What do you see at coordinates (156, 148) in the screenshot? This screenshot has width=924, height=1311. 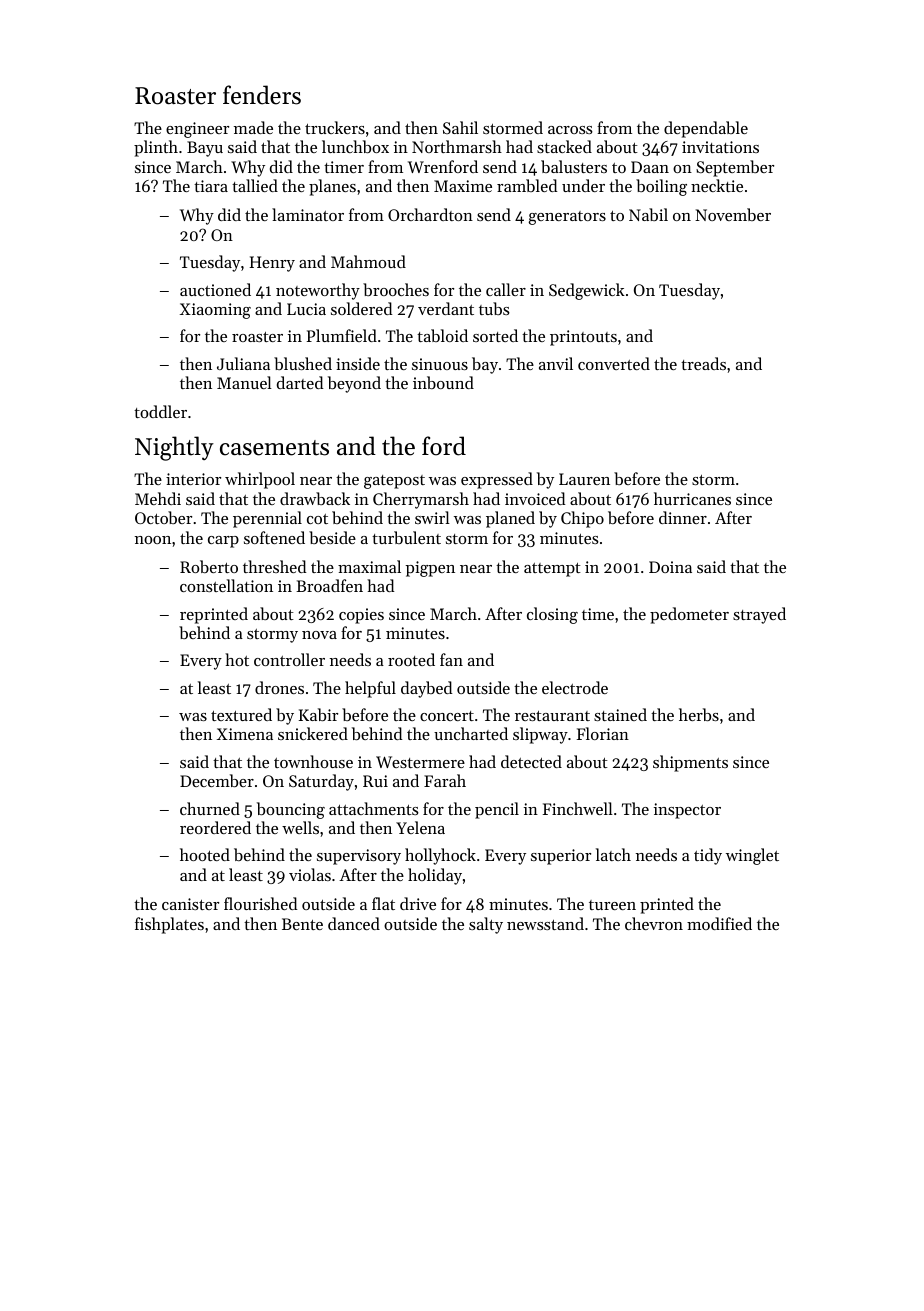 I see `plinth` at bounding box center [156, 148].
